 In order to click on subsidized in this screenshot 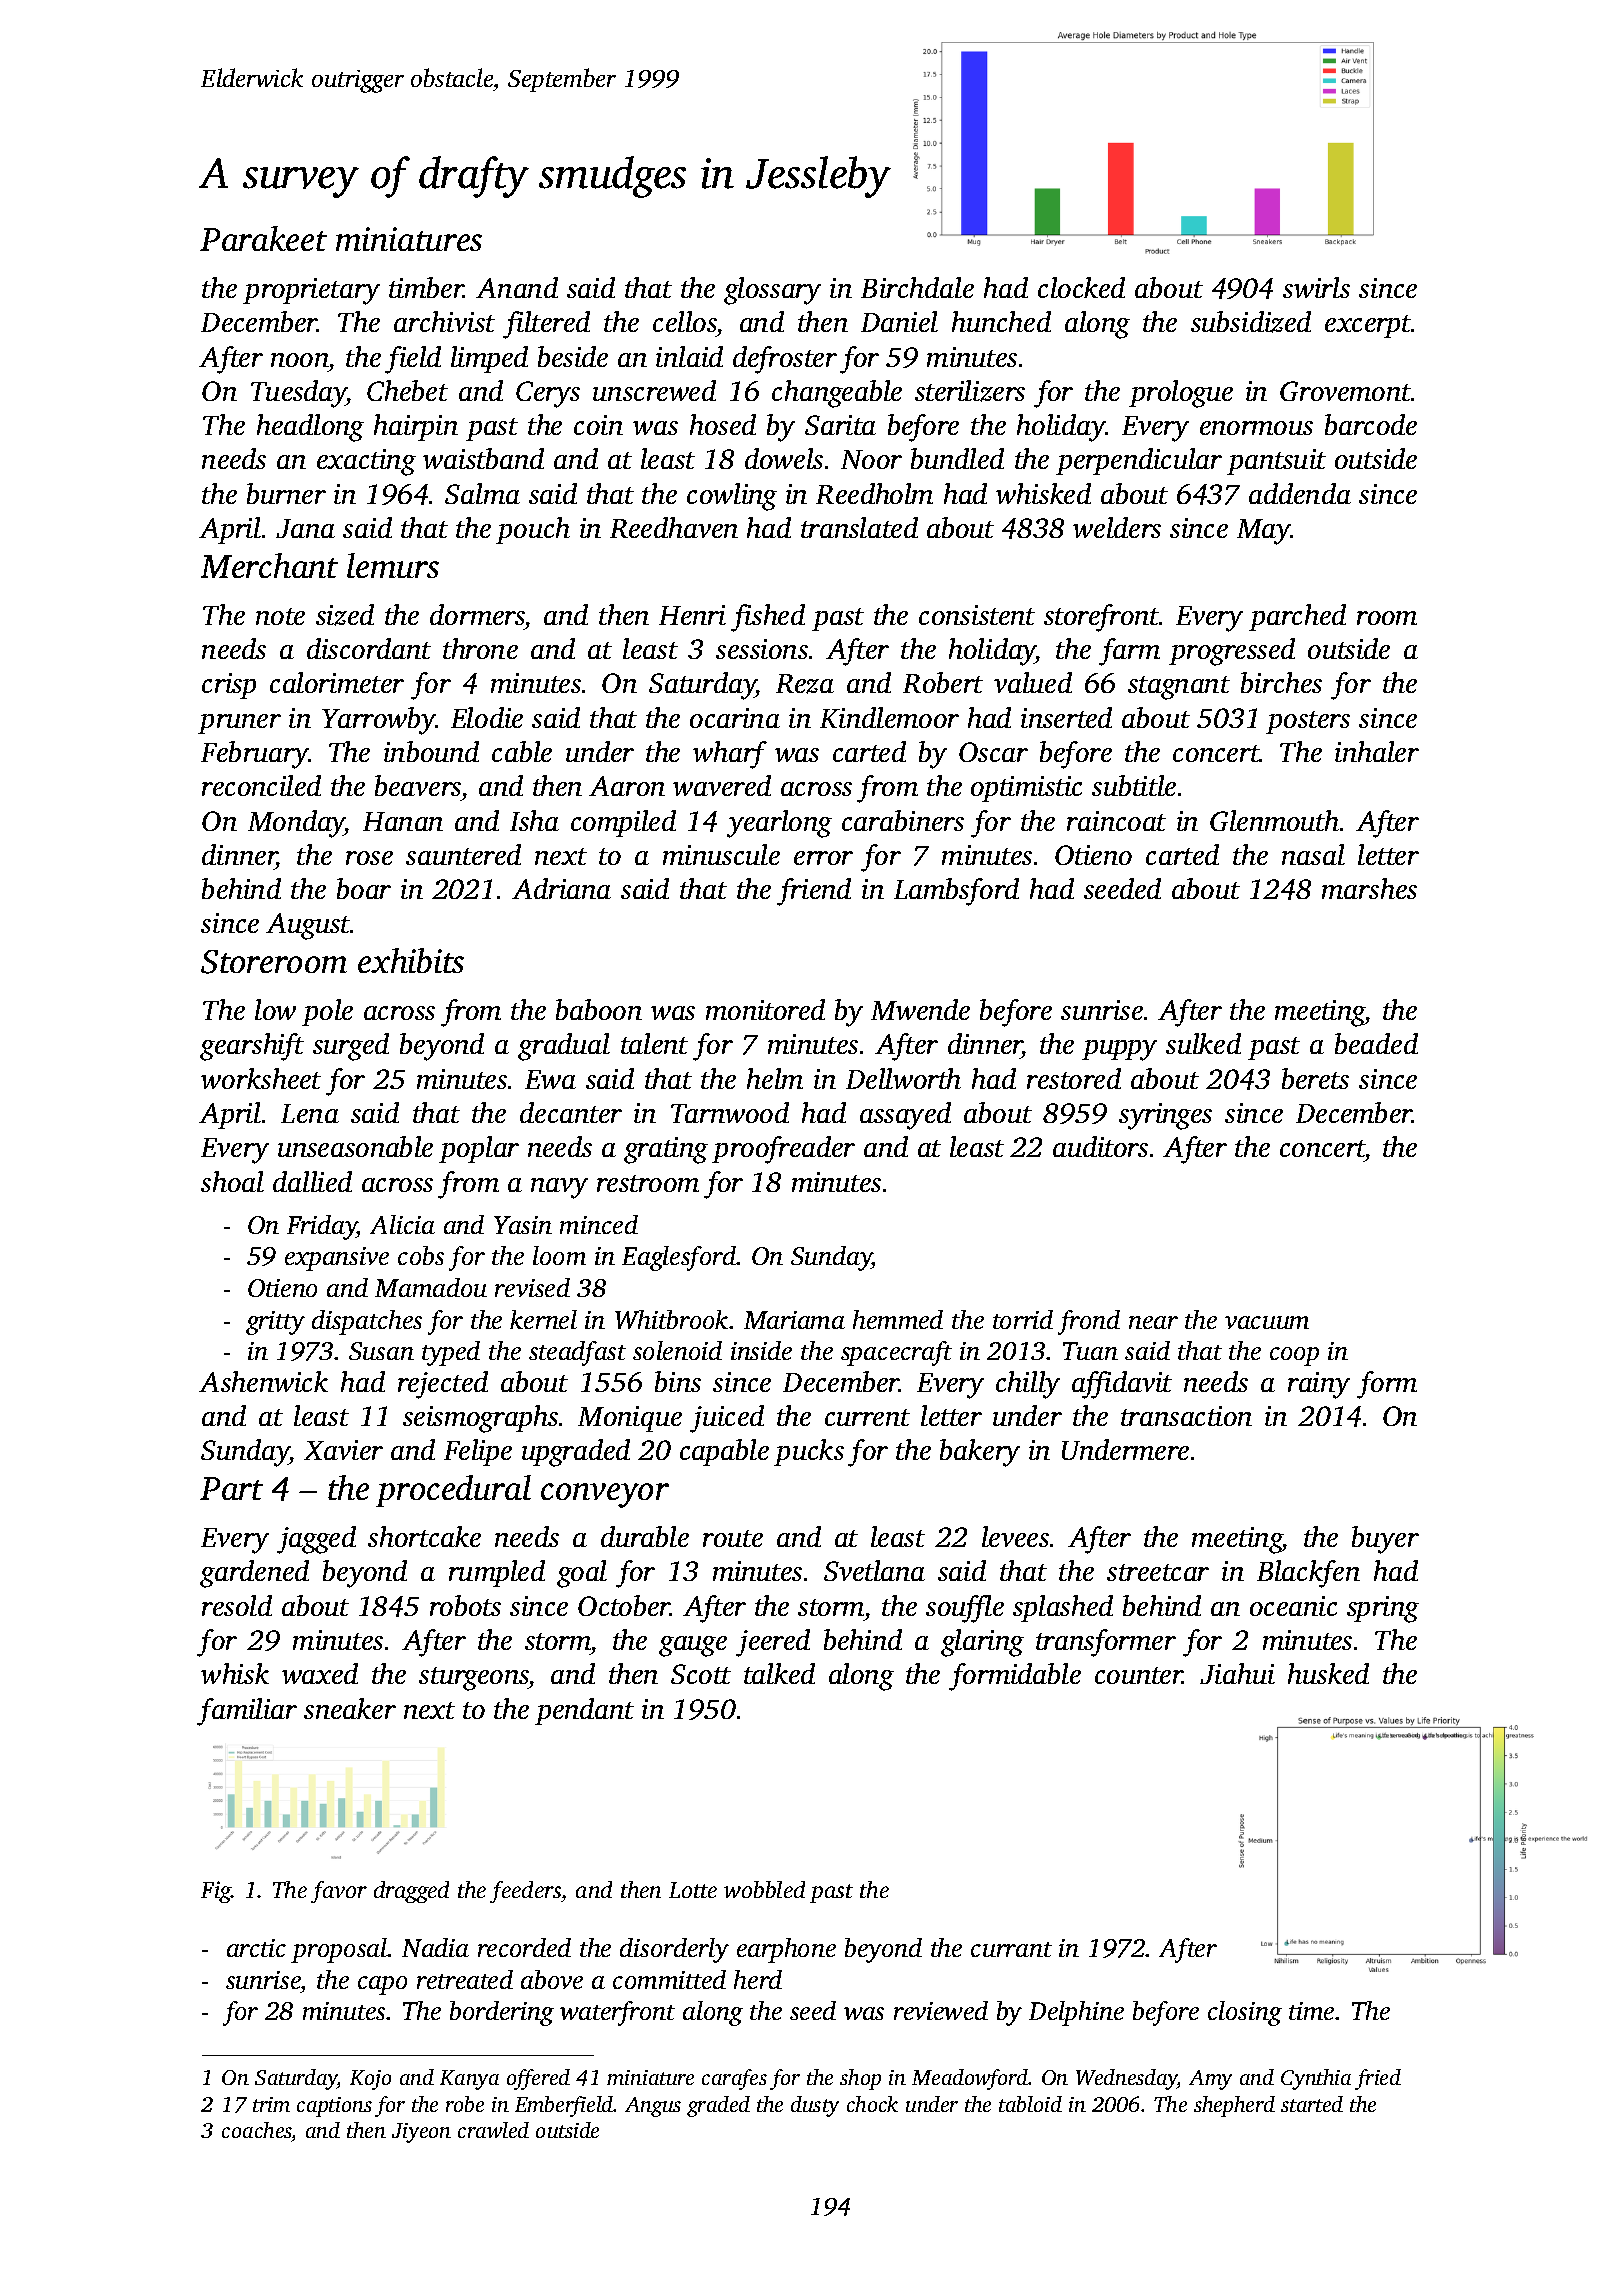, I will do `click(1251, 322)`.
